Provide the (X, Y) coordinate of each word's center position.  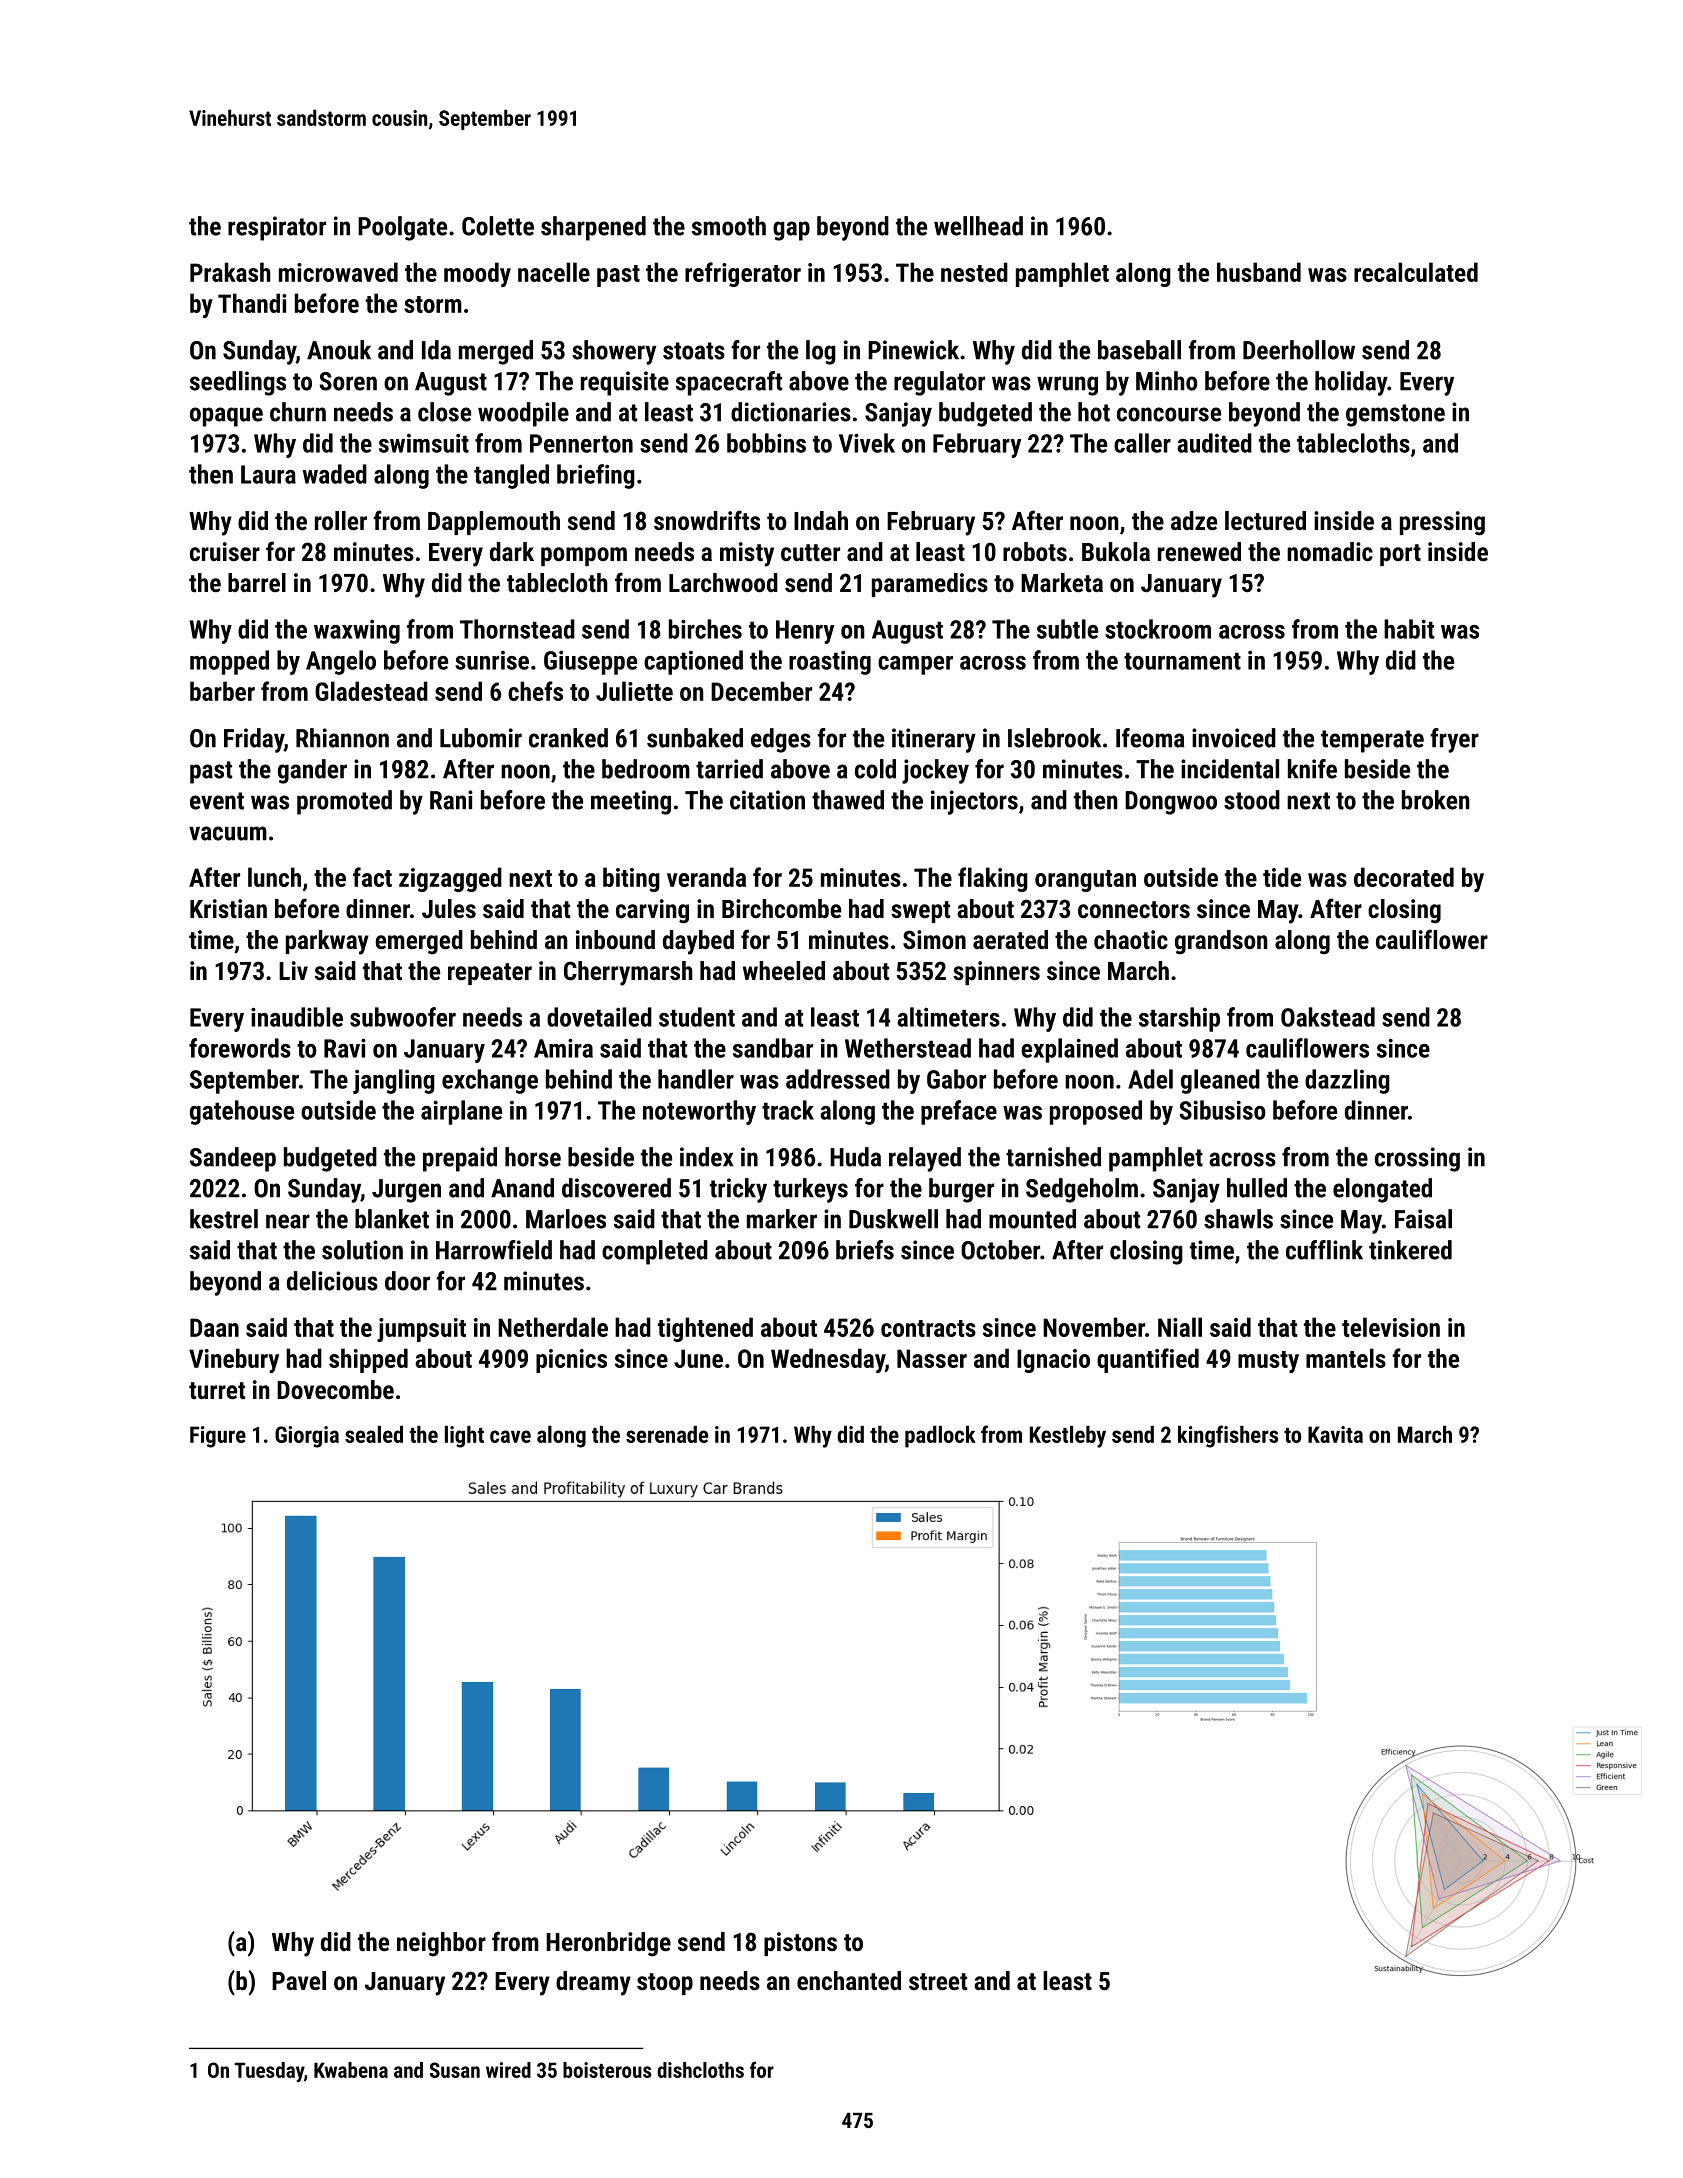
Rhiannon (342, 738)
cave (510, 1436)
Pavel (299, 1980)
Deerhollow (1299, 350)
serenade (667, 1434)
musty (1268, 1362)
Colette (498, 226)
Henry (805, 632)
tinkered (1410, 1250)
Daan (214, 1327)
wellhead (978, 226)
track (788, 1110)
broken (1436, 800)
